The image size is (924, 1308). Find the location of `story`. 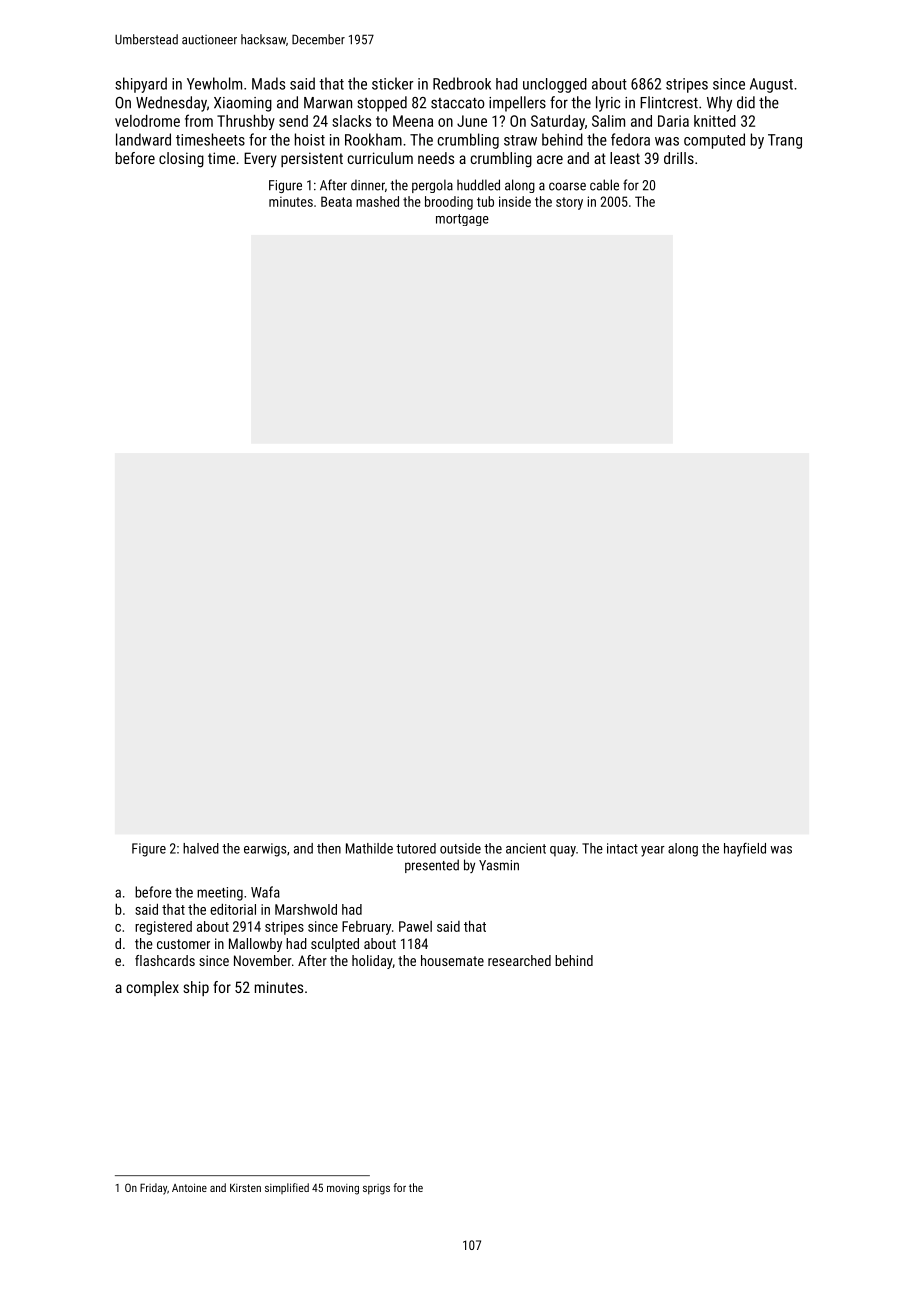

story is located at coordinates (569, 203).
